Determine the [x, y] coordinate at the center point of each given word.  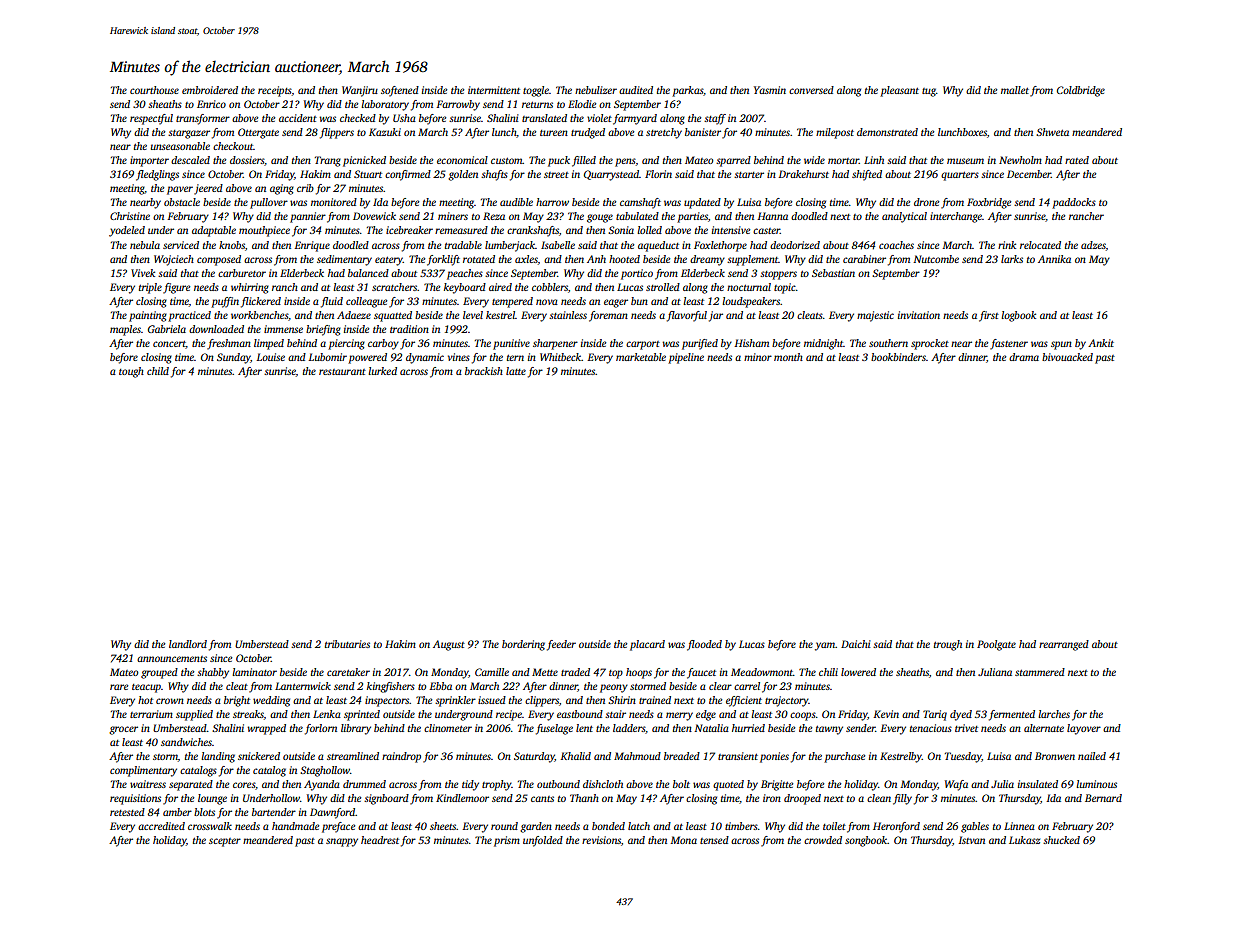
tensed [714, 840]
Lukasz [1024, 840]
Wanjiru [360, 91]
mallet [1015, 90]
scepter [225, 842]
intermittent [494, 90]
